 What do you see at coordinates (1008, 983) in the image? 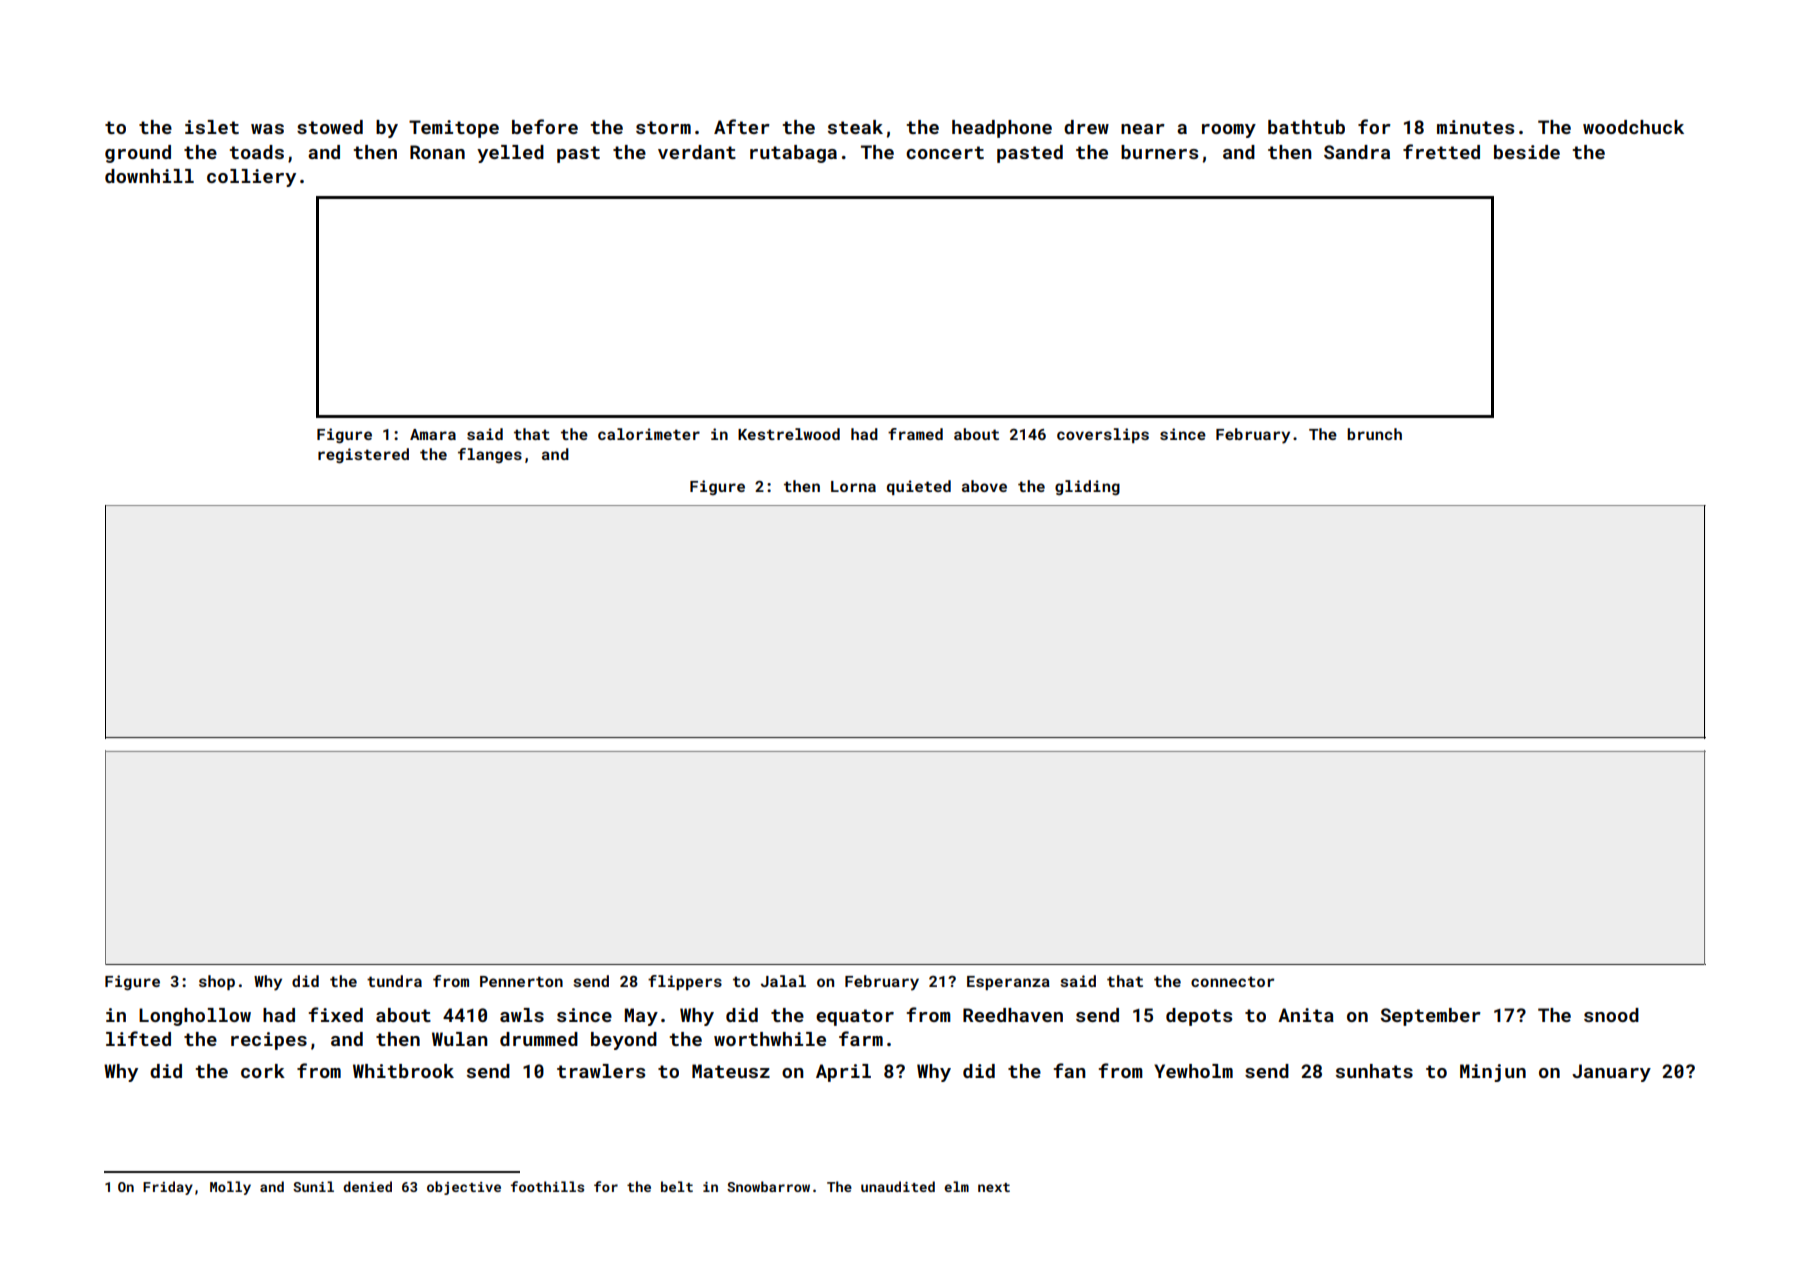
I see `Esperanza` at bounding box center [1008, 983].
